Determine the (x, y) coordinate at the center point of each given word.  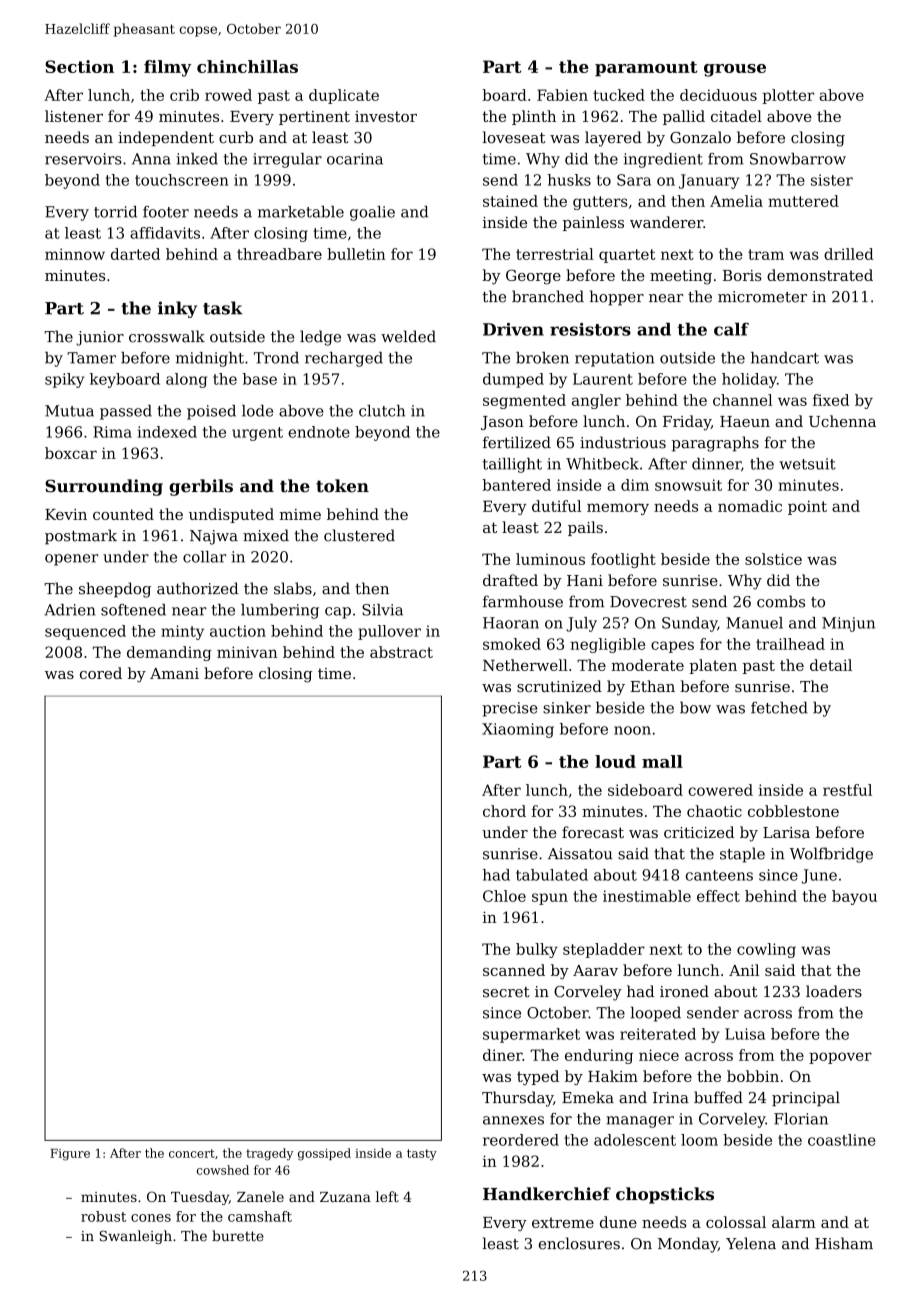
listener (74, 116)
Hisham (844, 1243)
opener (71, 560)
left (387, 1196)
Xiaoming (518, 730)
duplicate (344, 96)
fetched (779, 707)
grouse (735, 70)
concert (192, 1153)
